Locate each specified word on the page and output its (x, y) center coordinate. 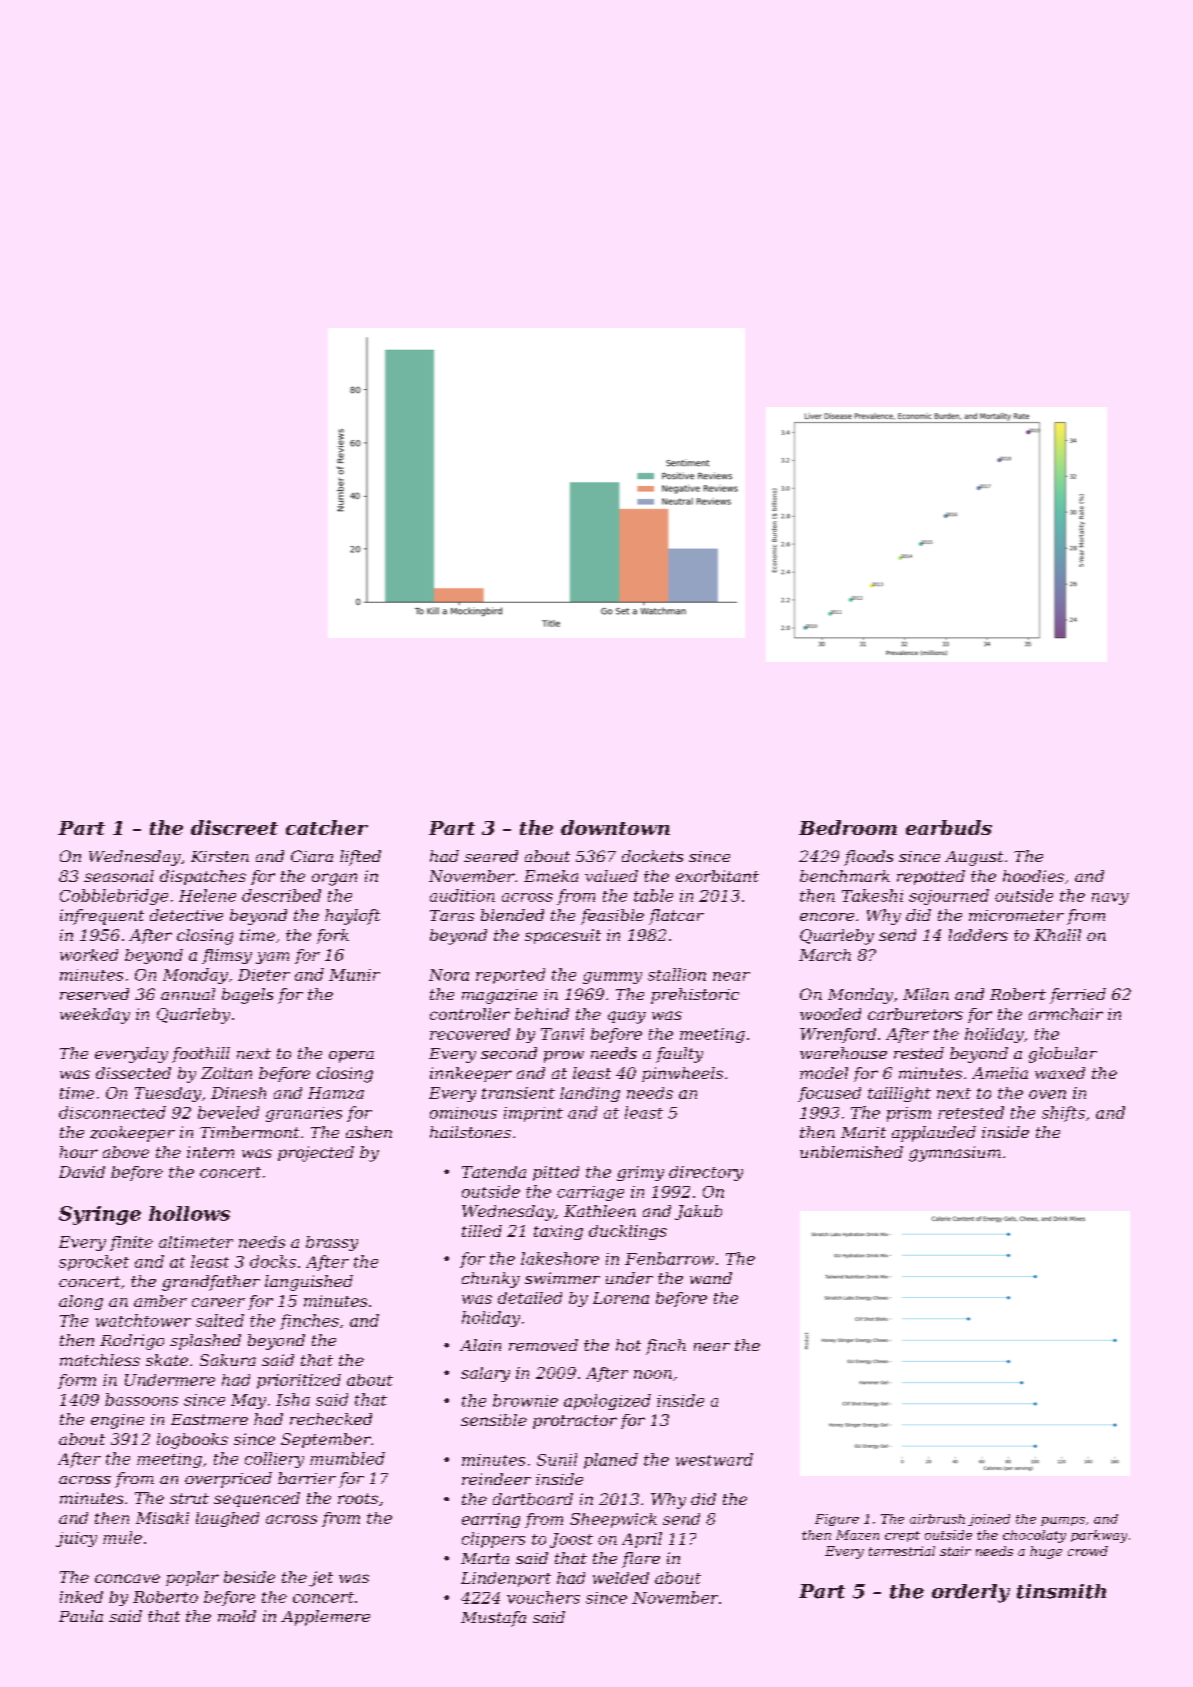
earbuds (949, 827)
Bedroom (848, 827)
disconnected (112, 1112)
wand (711, 1278)
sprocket (94, 1263)
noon (653, 1374)
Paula (81, 1616)
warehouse (843, 1053)
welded (621, 1578)
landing (590, 1094)
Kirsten (220, 856)
